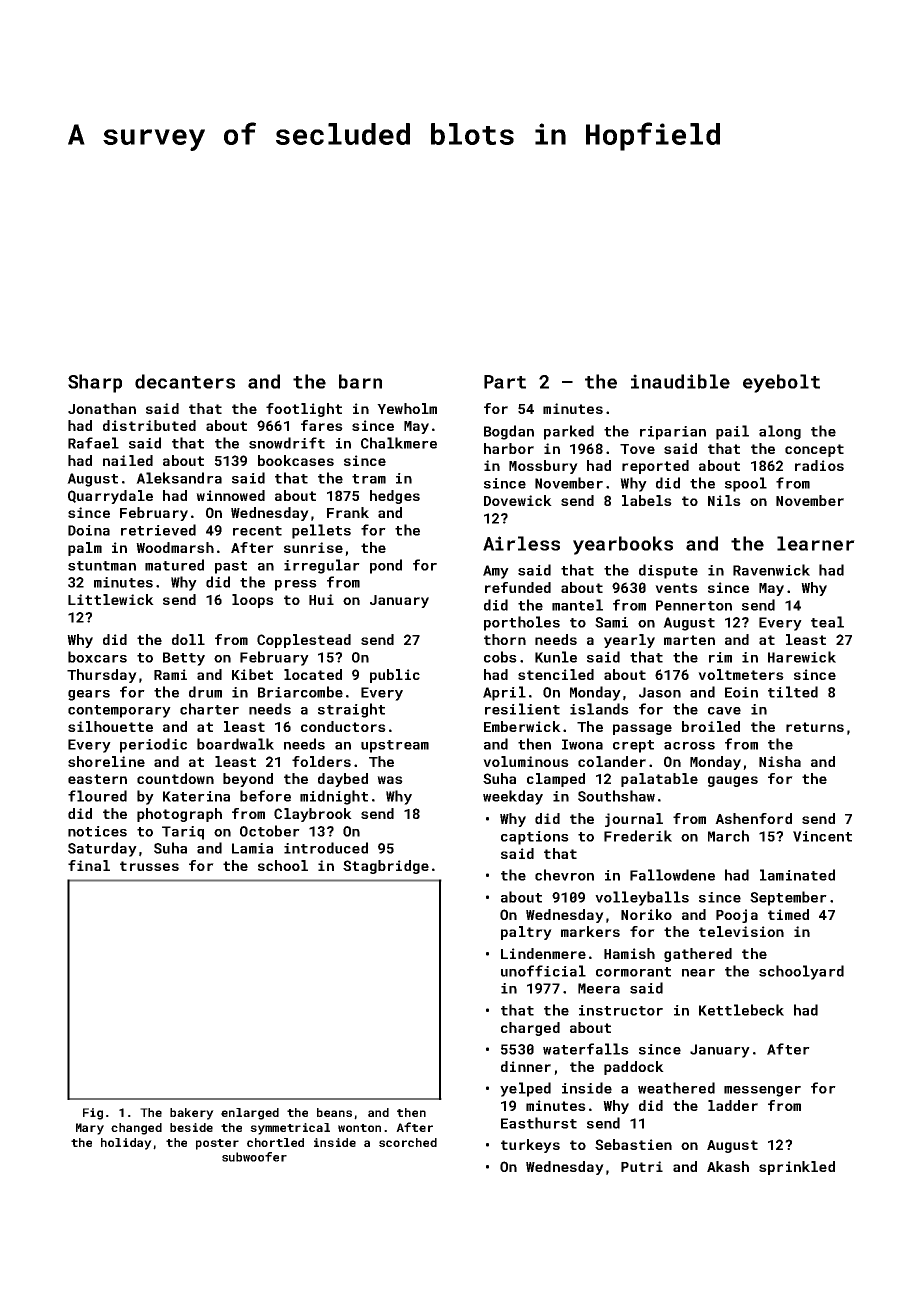 This image has height=1314, width=924. I want to click on Kibet, so click(252, 674).
